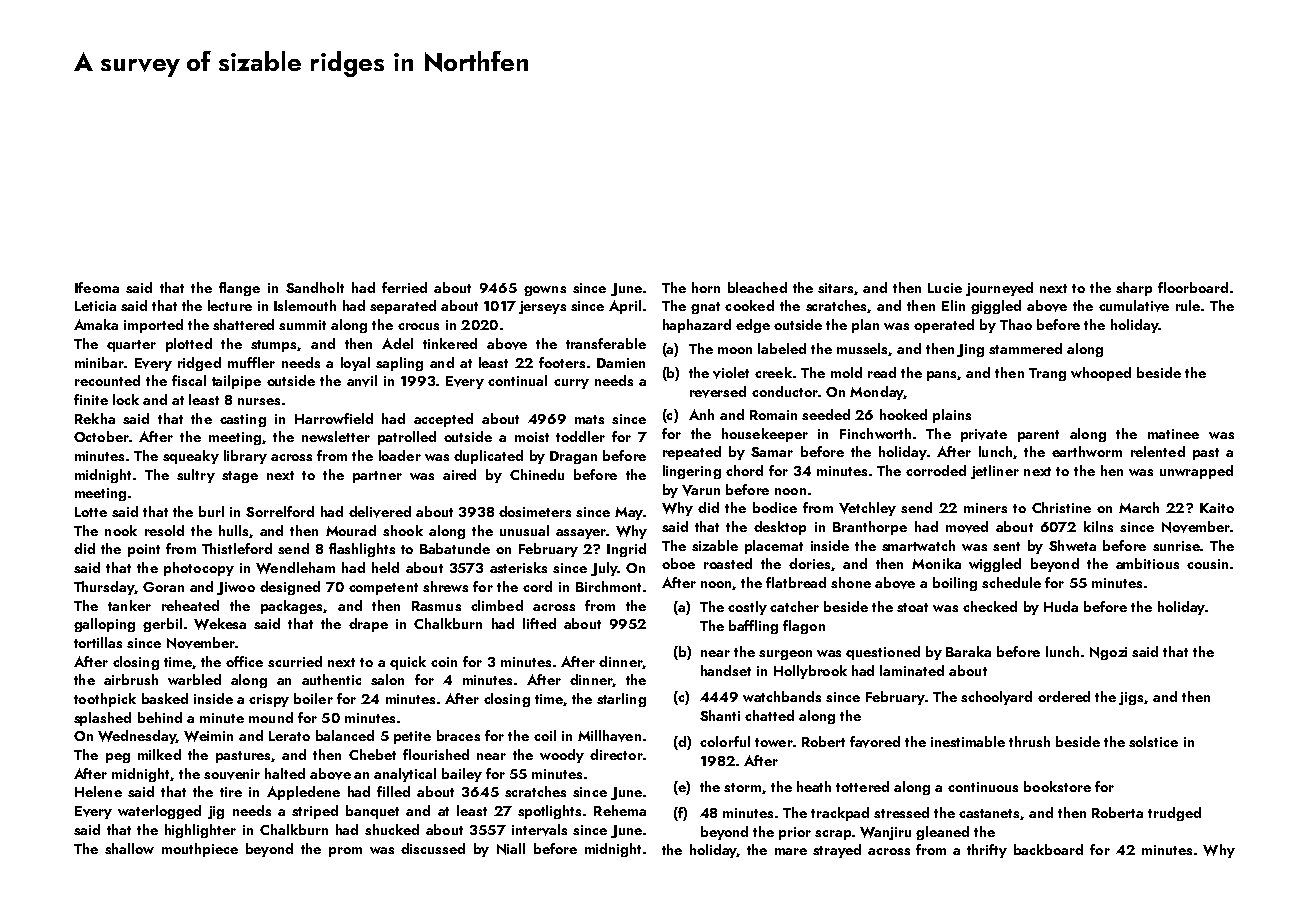  I want to click on thrush, so click(1029, 741).
